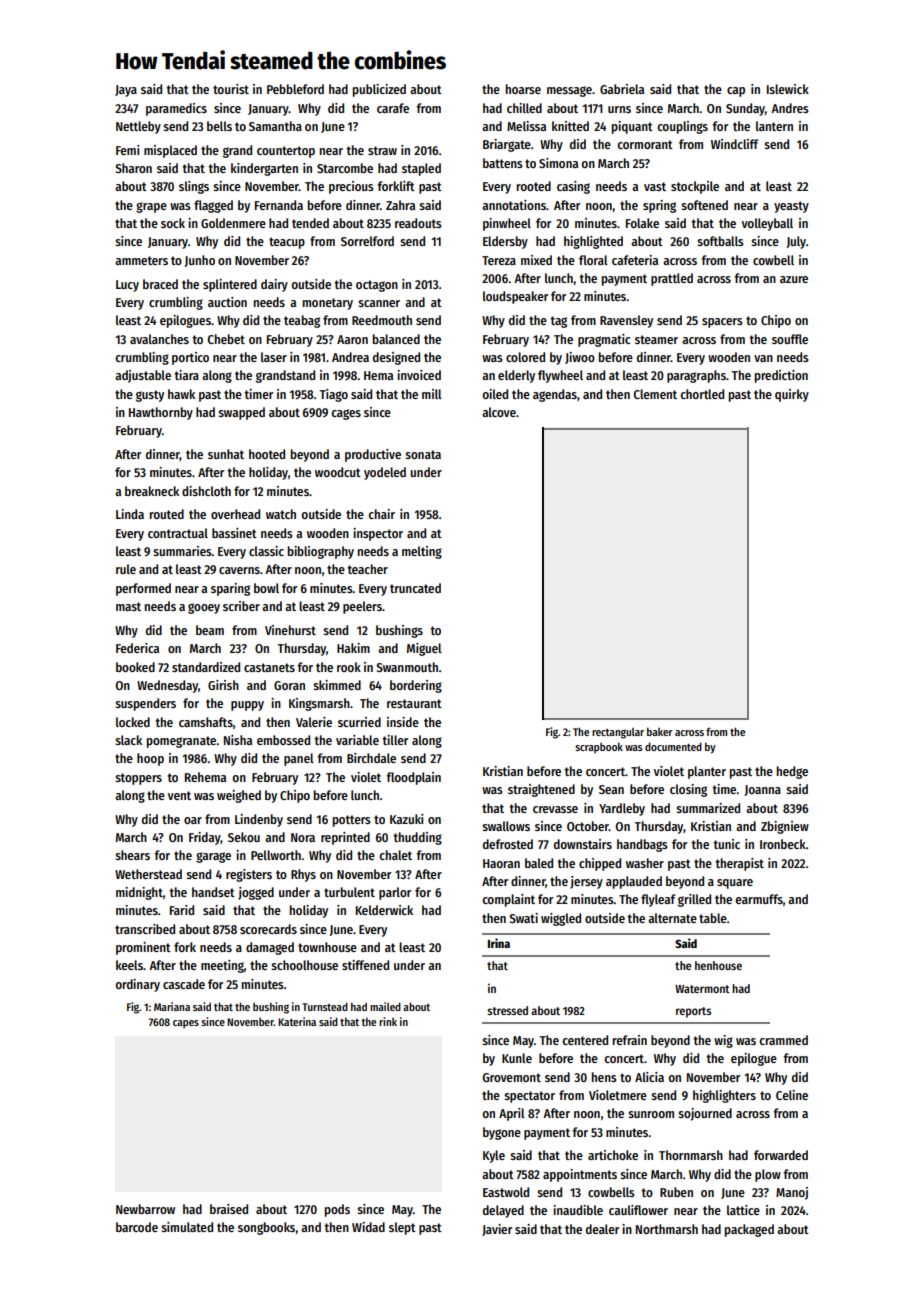  What do you see at coordinates (421, 169) in the screenshot?
I see `stapled` at bounding box center [421, 169].
